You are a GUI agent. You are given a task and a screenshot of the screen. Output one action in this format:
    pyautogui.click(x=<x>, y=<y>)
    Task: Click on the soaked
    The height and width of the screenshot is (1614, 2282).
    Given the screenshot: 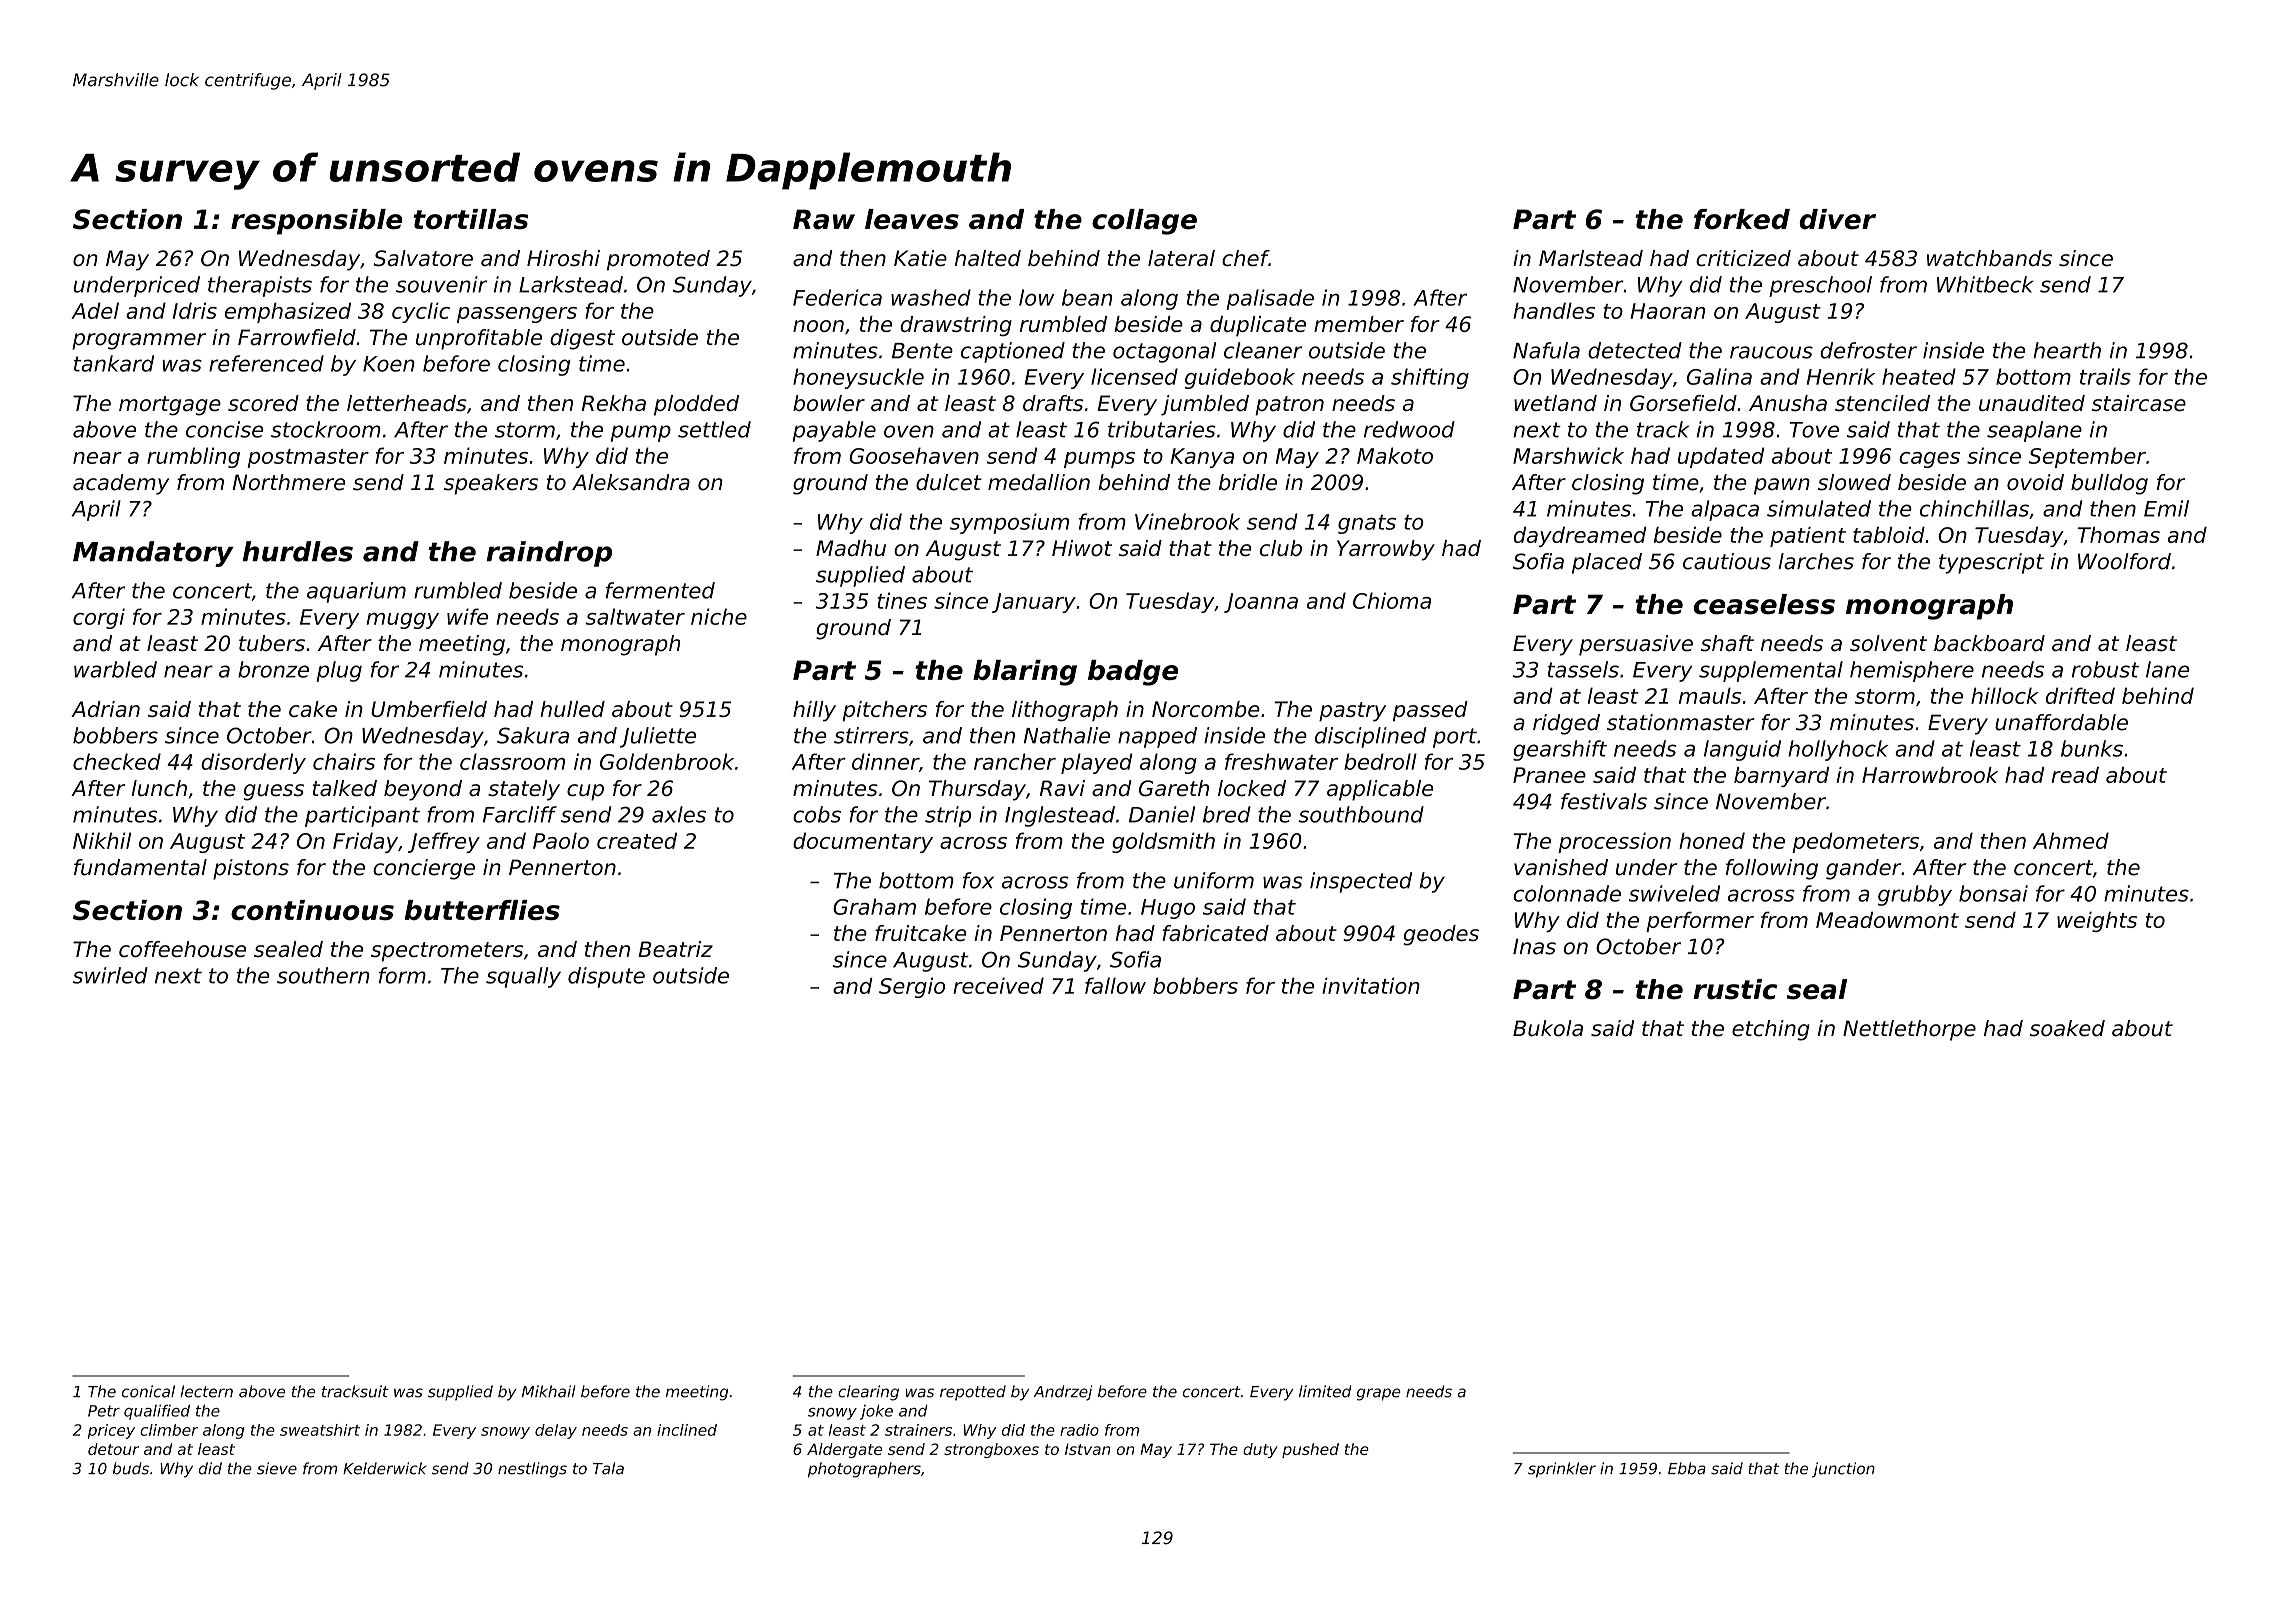 What is the action you would take?
    pyautogui.click(x=2067, y=1028)
